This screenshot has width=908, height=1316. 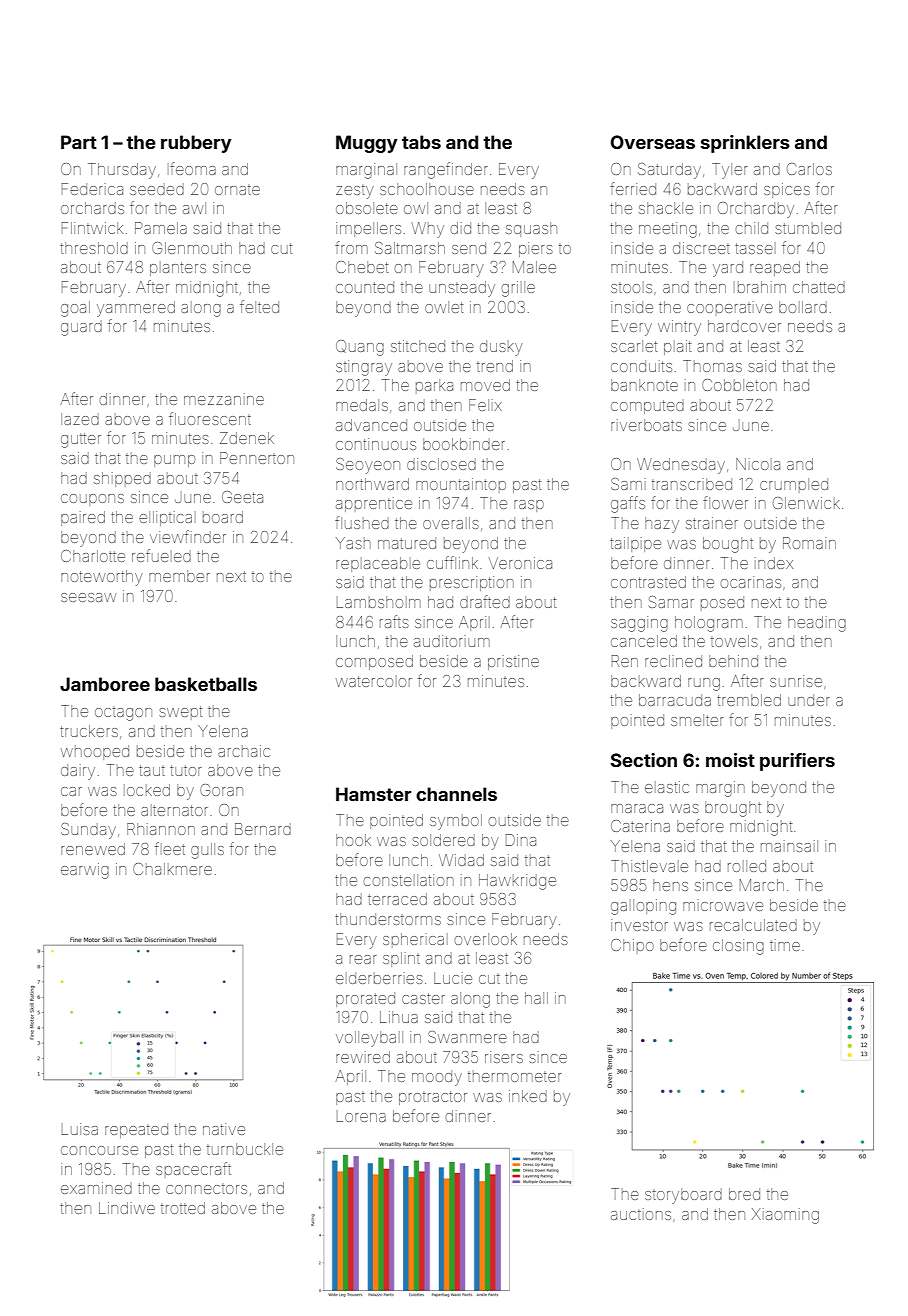 What do you see at coordinates (259, 306) in the screenshot?
I see `felted` at bounding box center [259, 306].
